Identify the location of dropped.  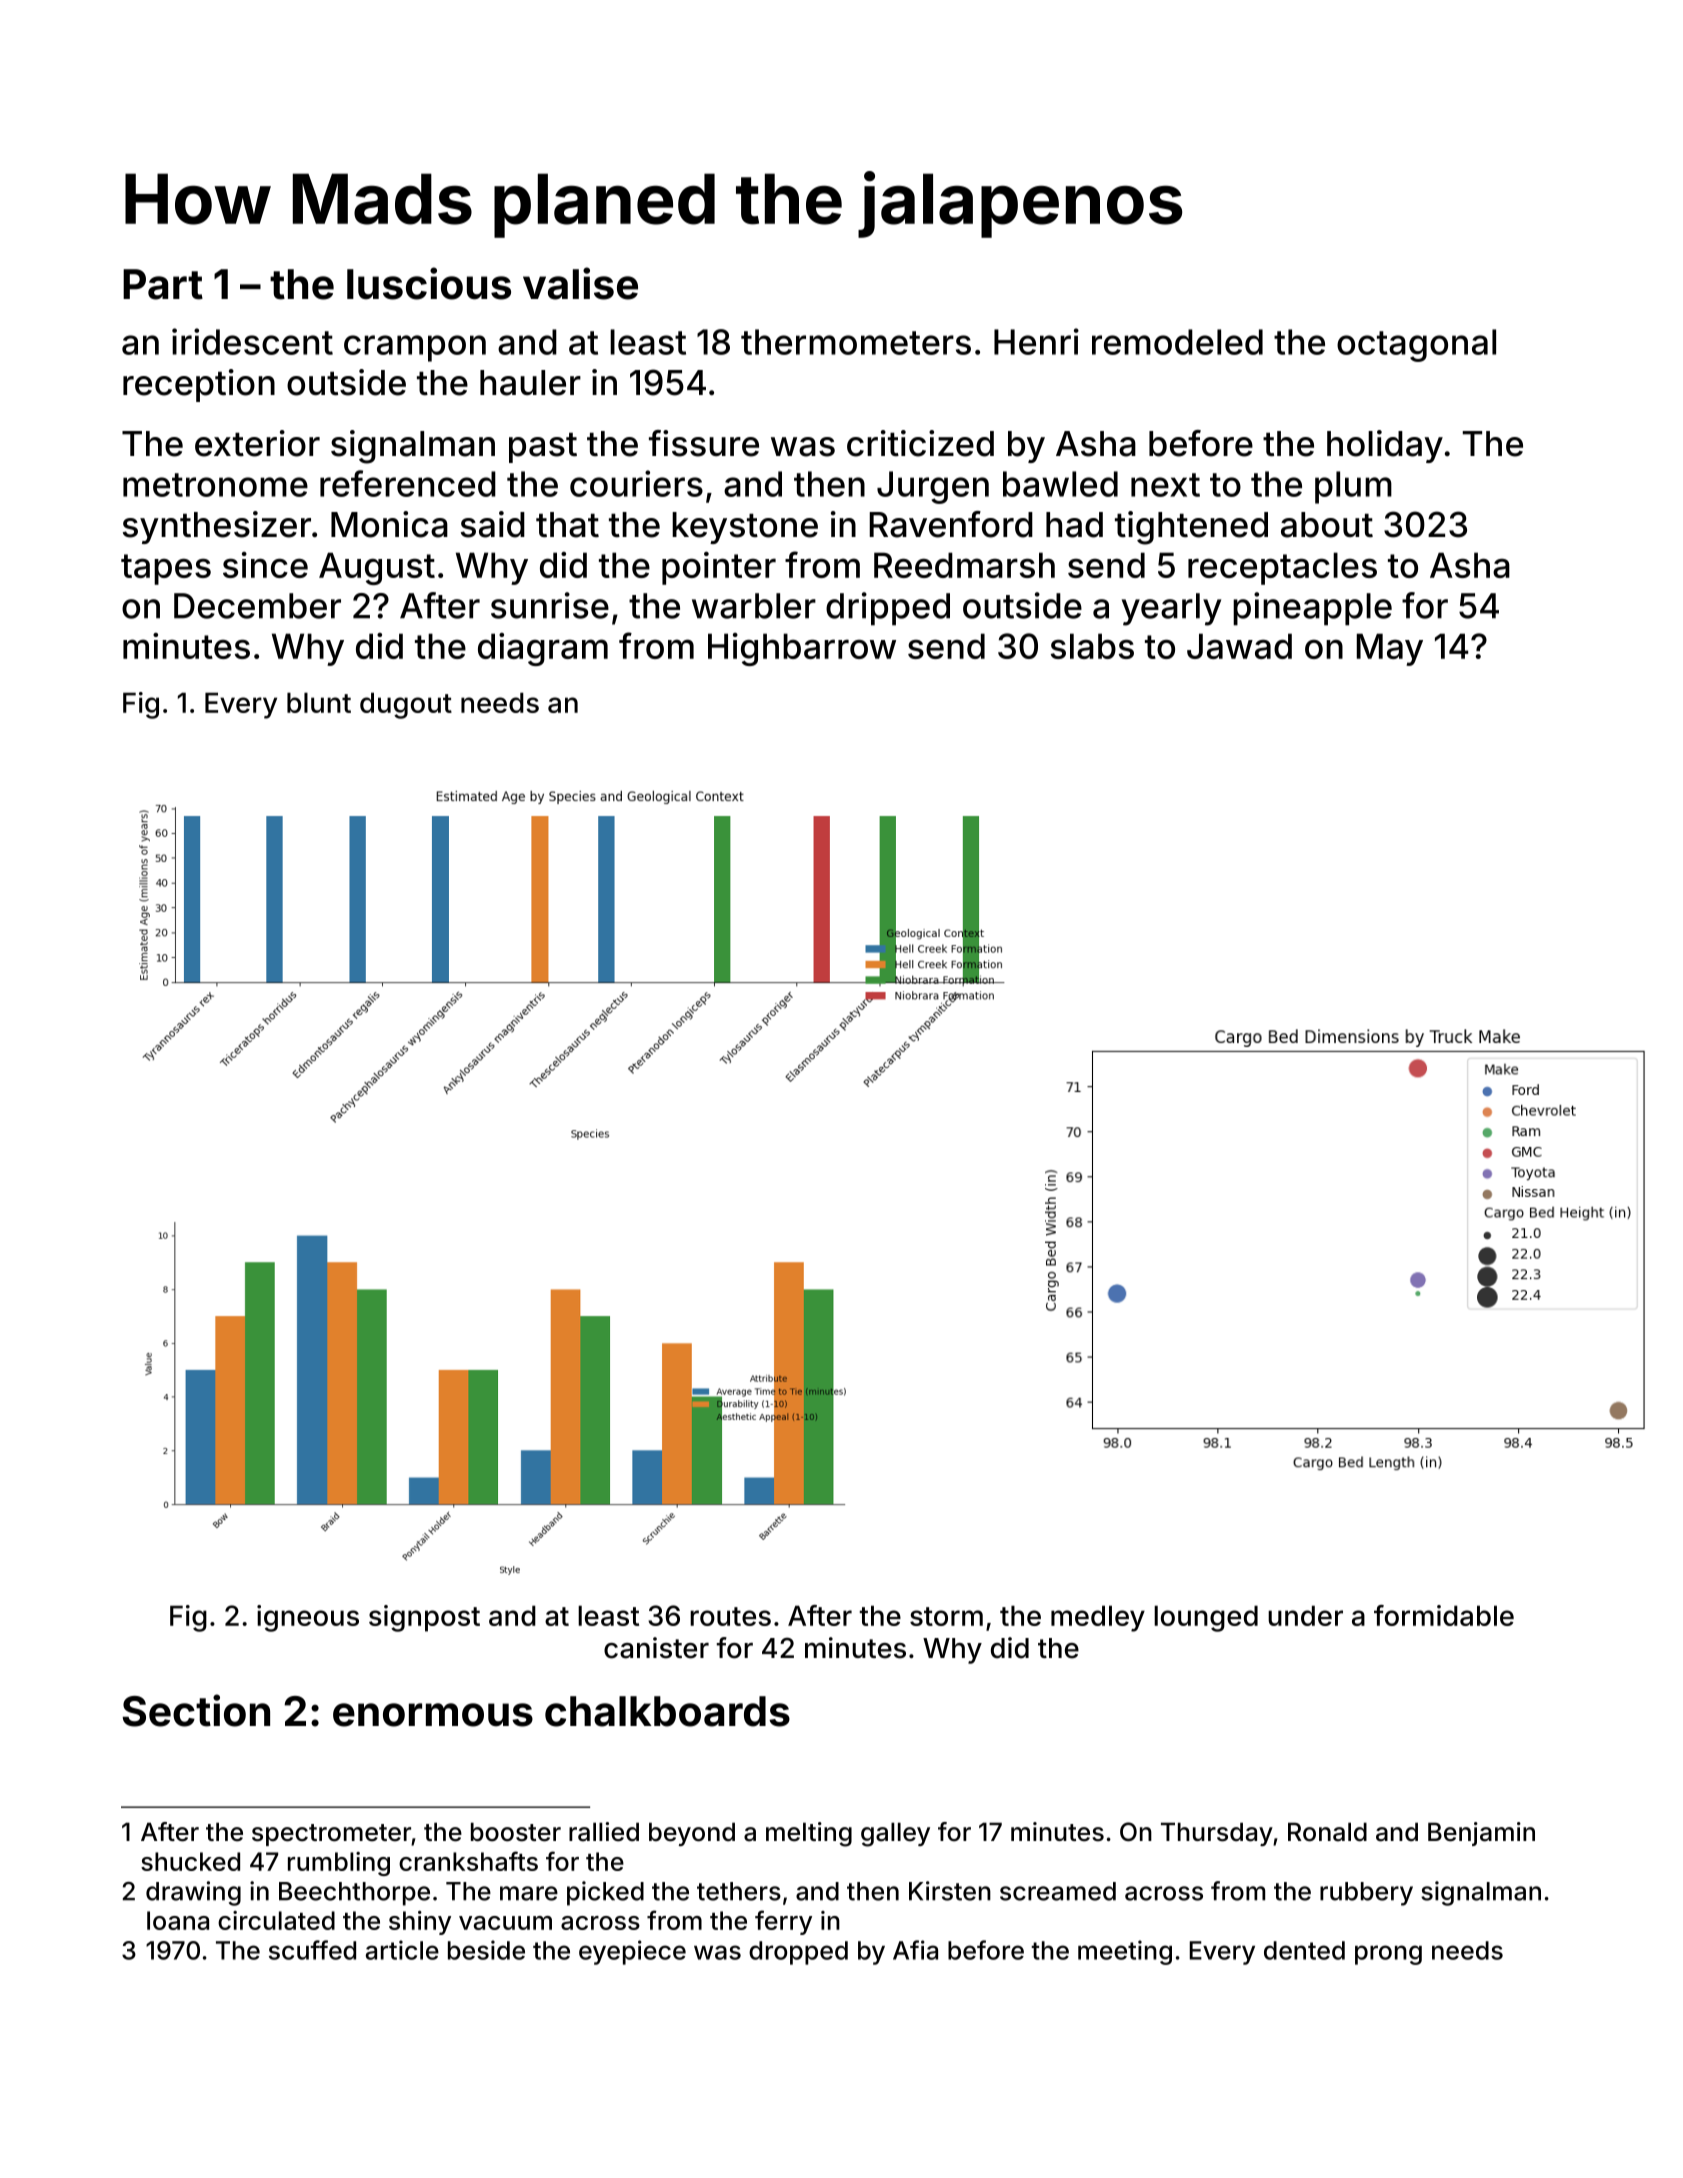
(798, 1953).
